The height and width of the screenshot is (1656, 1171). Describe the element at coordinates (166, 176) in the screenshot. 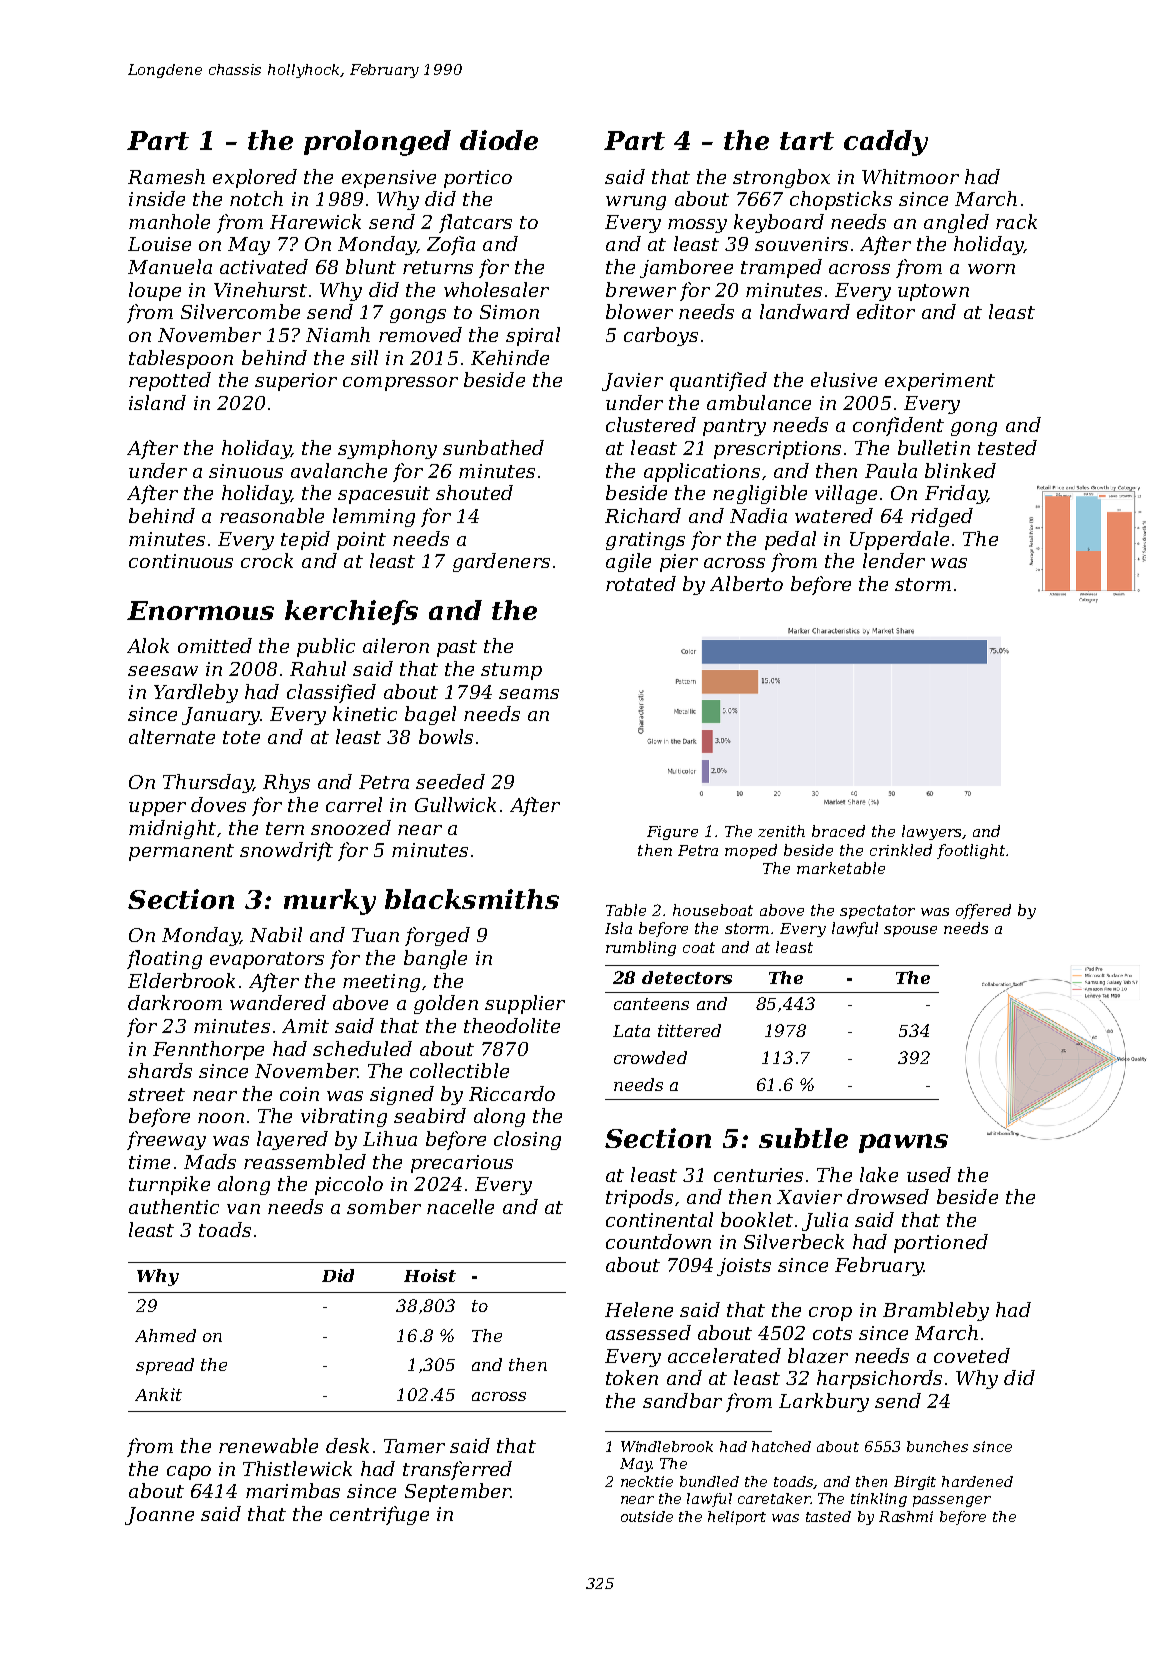

I see `Ramesh` at that location.
